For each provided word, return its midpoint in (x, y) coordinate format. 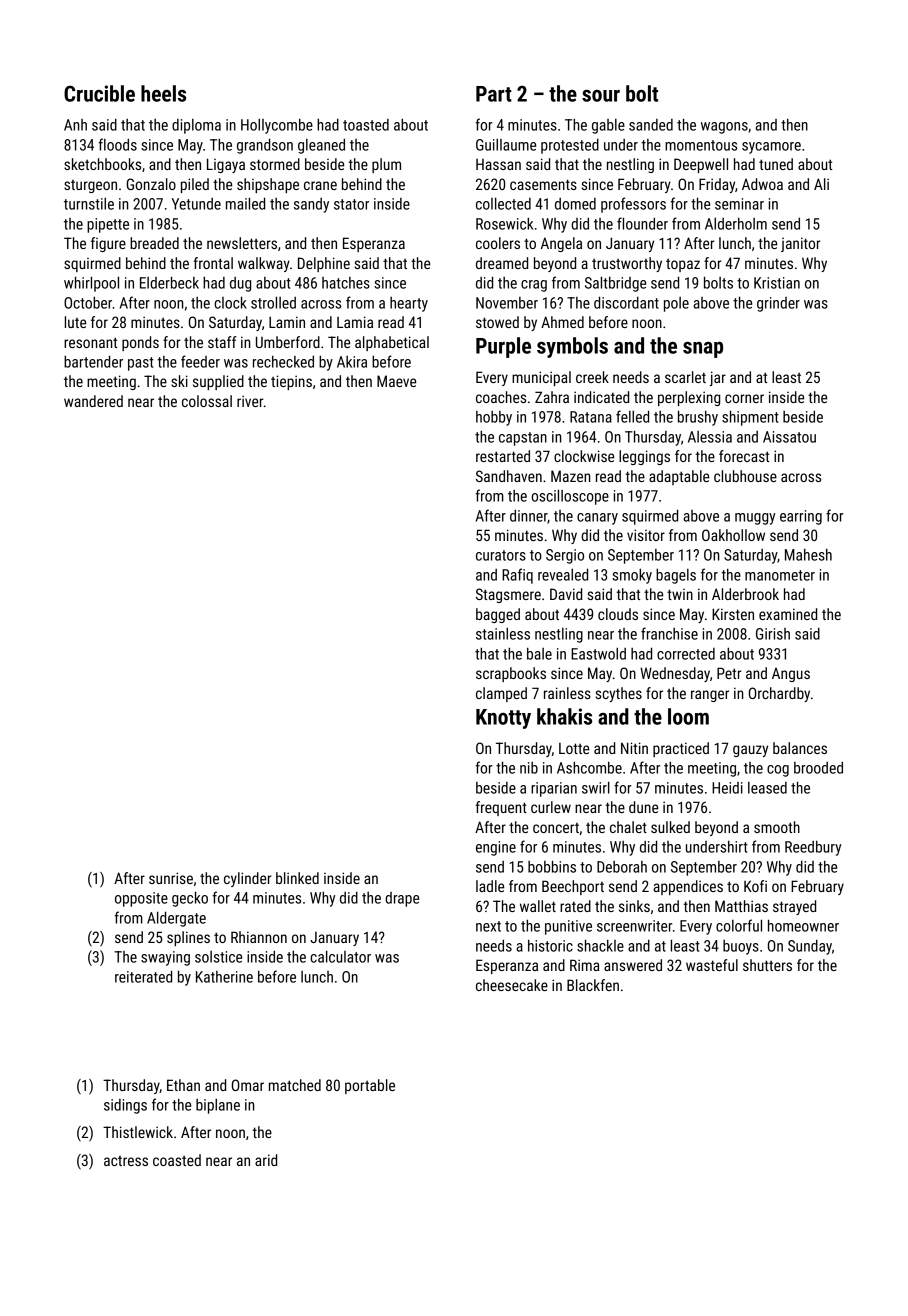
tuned (776, 164)
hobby (494, 418)
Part (494, 94)
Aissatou (789, 437)
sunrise (171, 878)
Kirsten (733, 614)
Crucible (99, 93)
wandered (93, 401)
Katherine (224, 977)
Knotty (503, 719)
